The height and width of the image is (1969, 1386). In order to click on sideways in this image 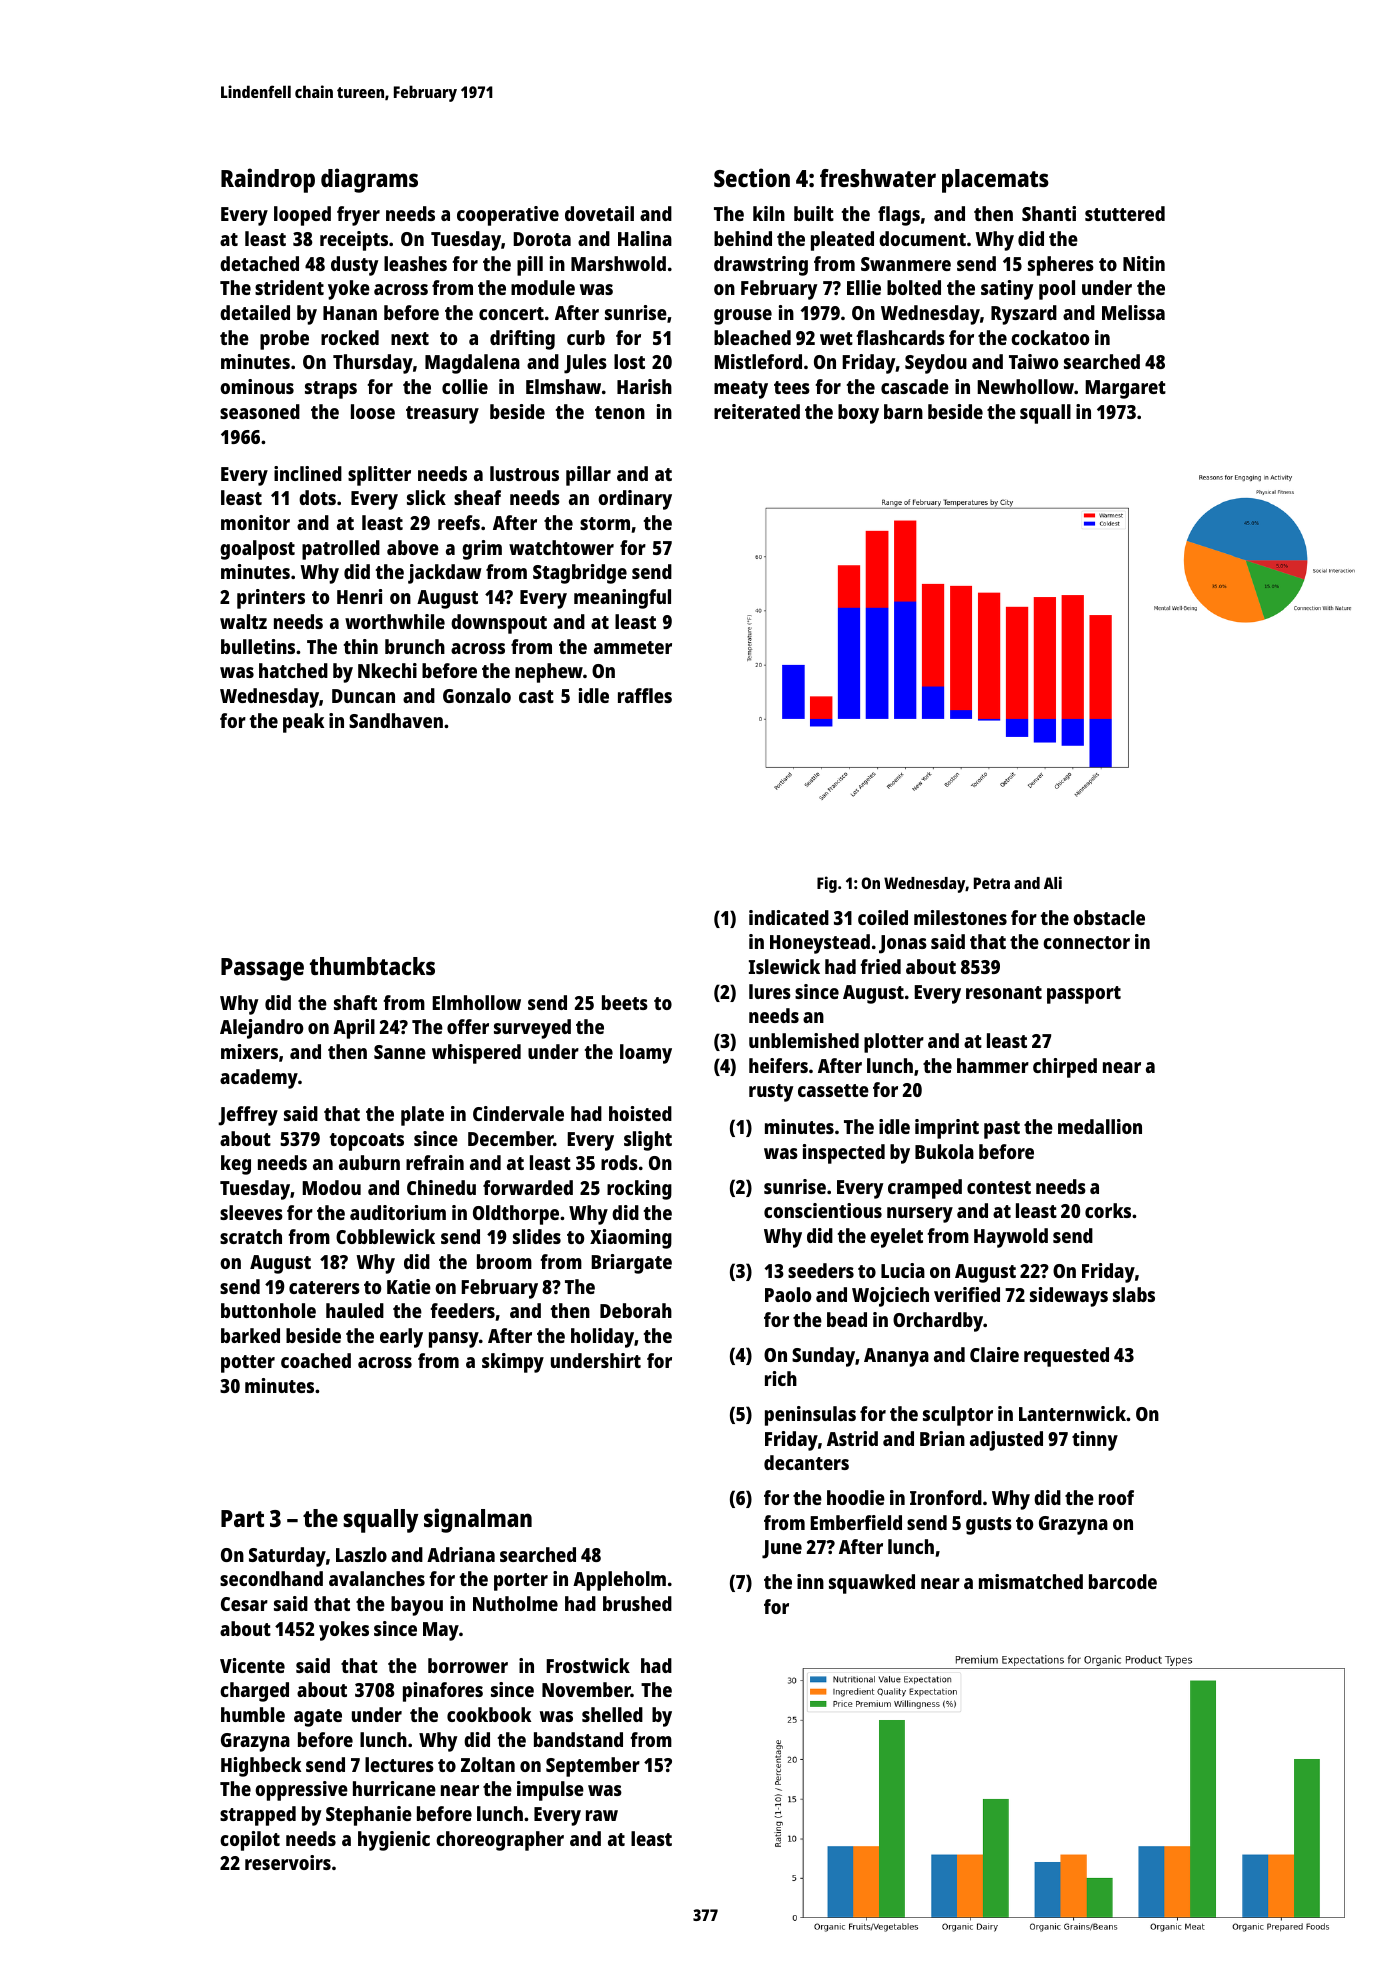, I will do `click(1069, 1297)`.
